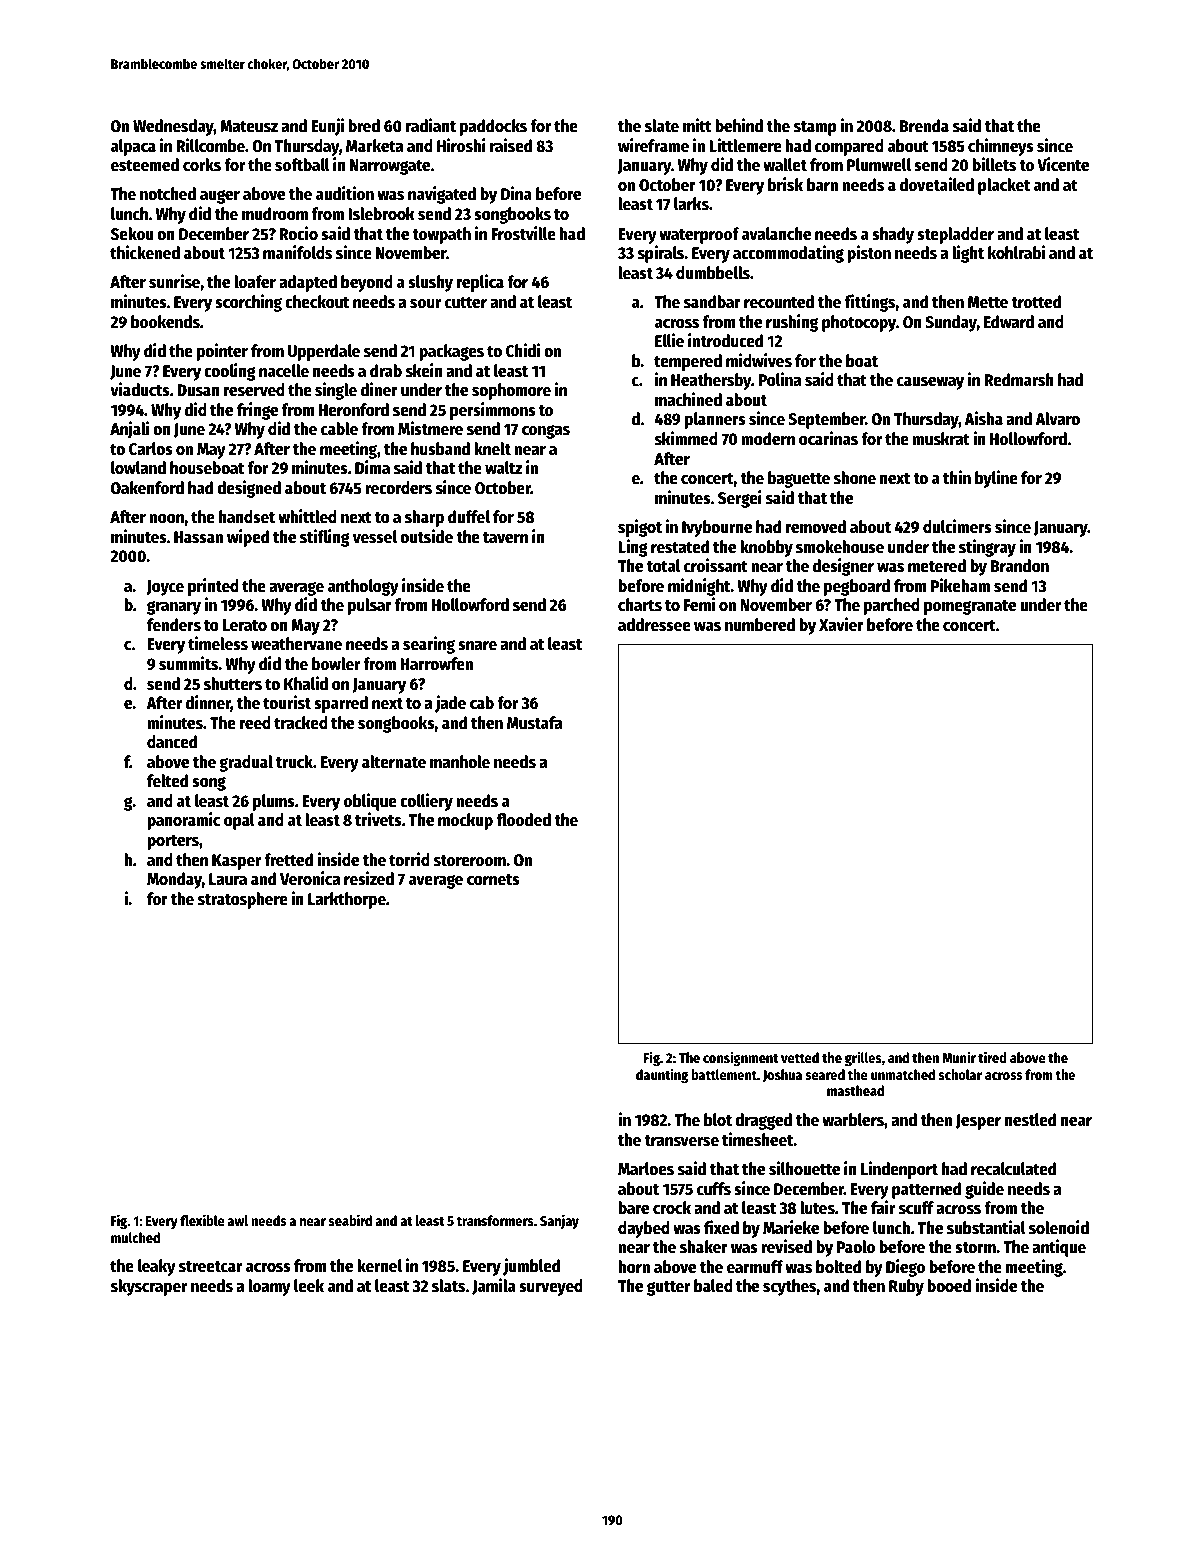 Image resolution: width=1204 pixels, height=1558 pixels. What do you see at coordinates (381, 214) in the document?
I see `Islebrook` at bounding box center [381, 214].
